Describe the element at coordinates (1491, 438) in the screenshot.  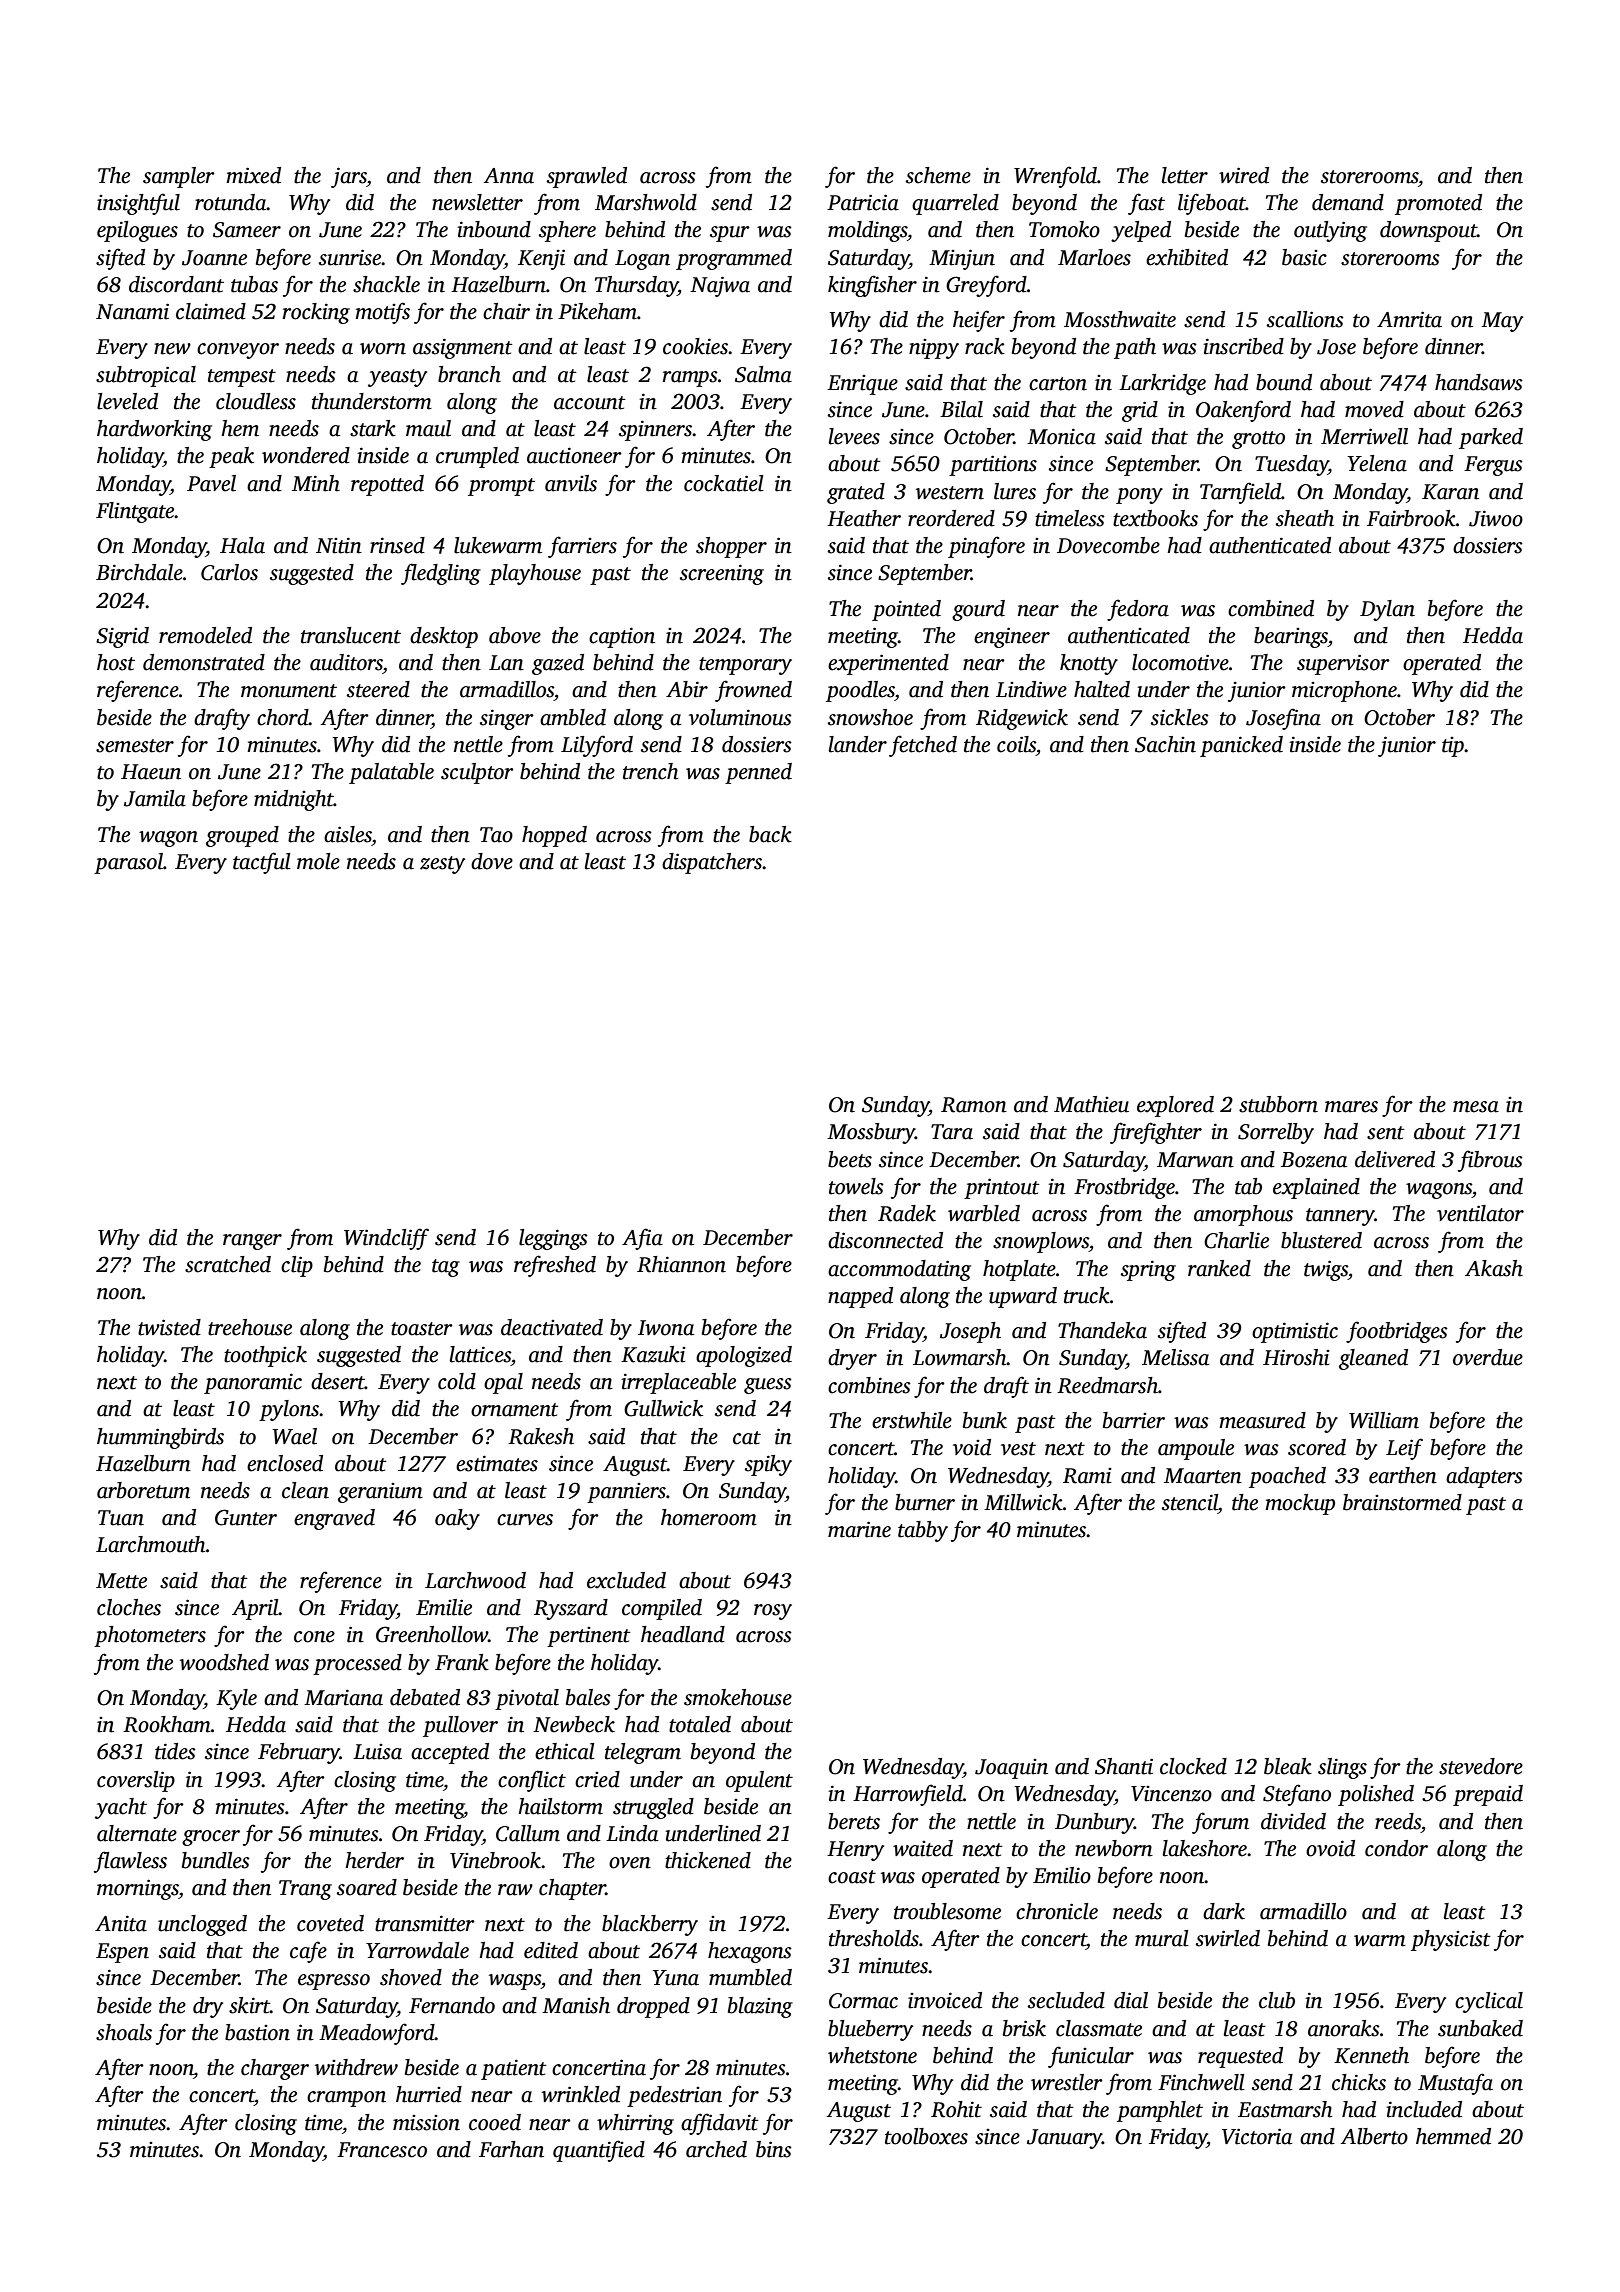
I see `parked` at that location.
